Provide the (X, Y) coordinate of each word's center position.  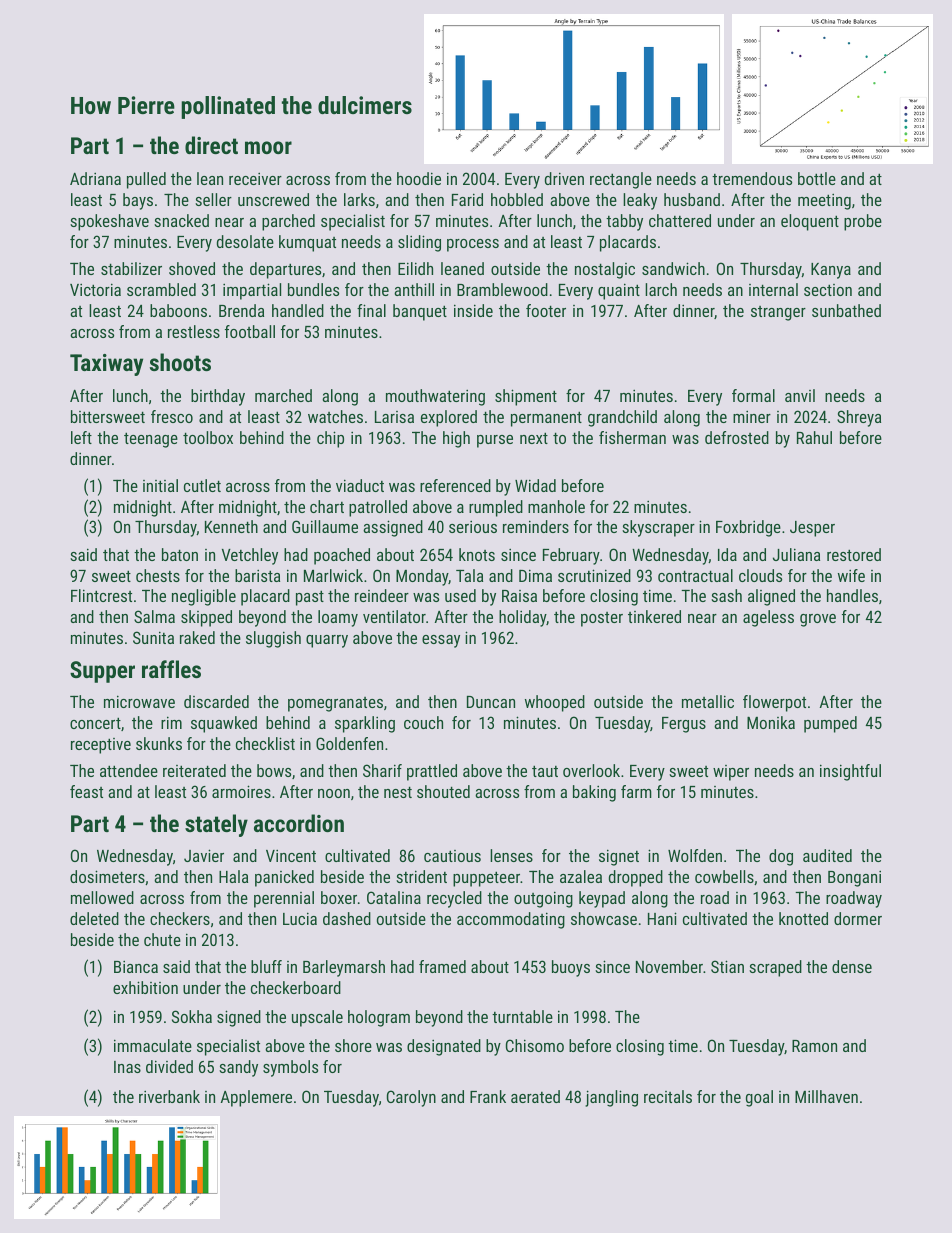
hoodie (419, 178)
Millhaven (826, 1096)
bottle (817, 178)
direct (211, 145)
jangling (611, 1098)
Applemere (256, 1098)
